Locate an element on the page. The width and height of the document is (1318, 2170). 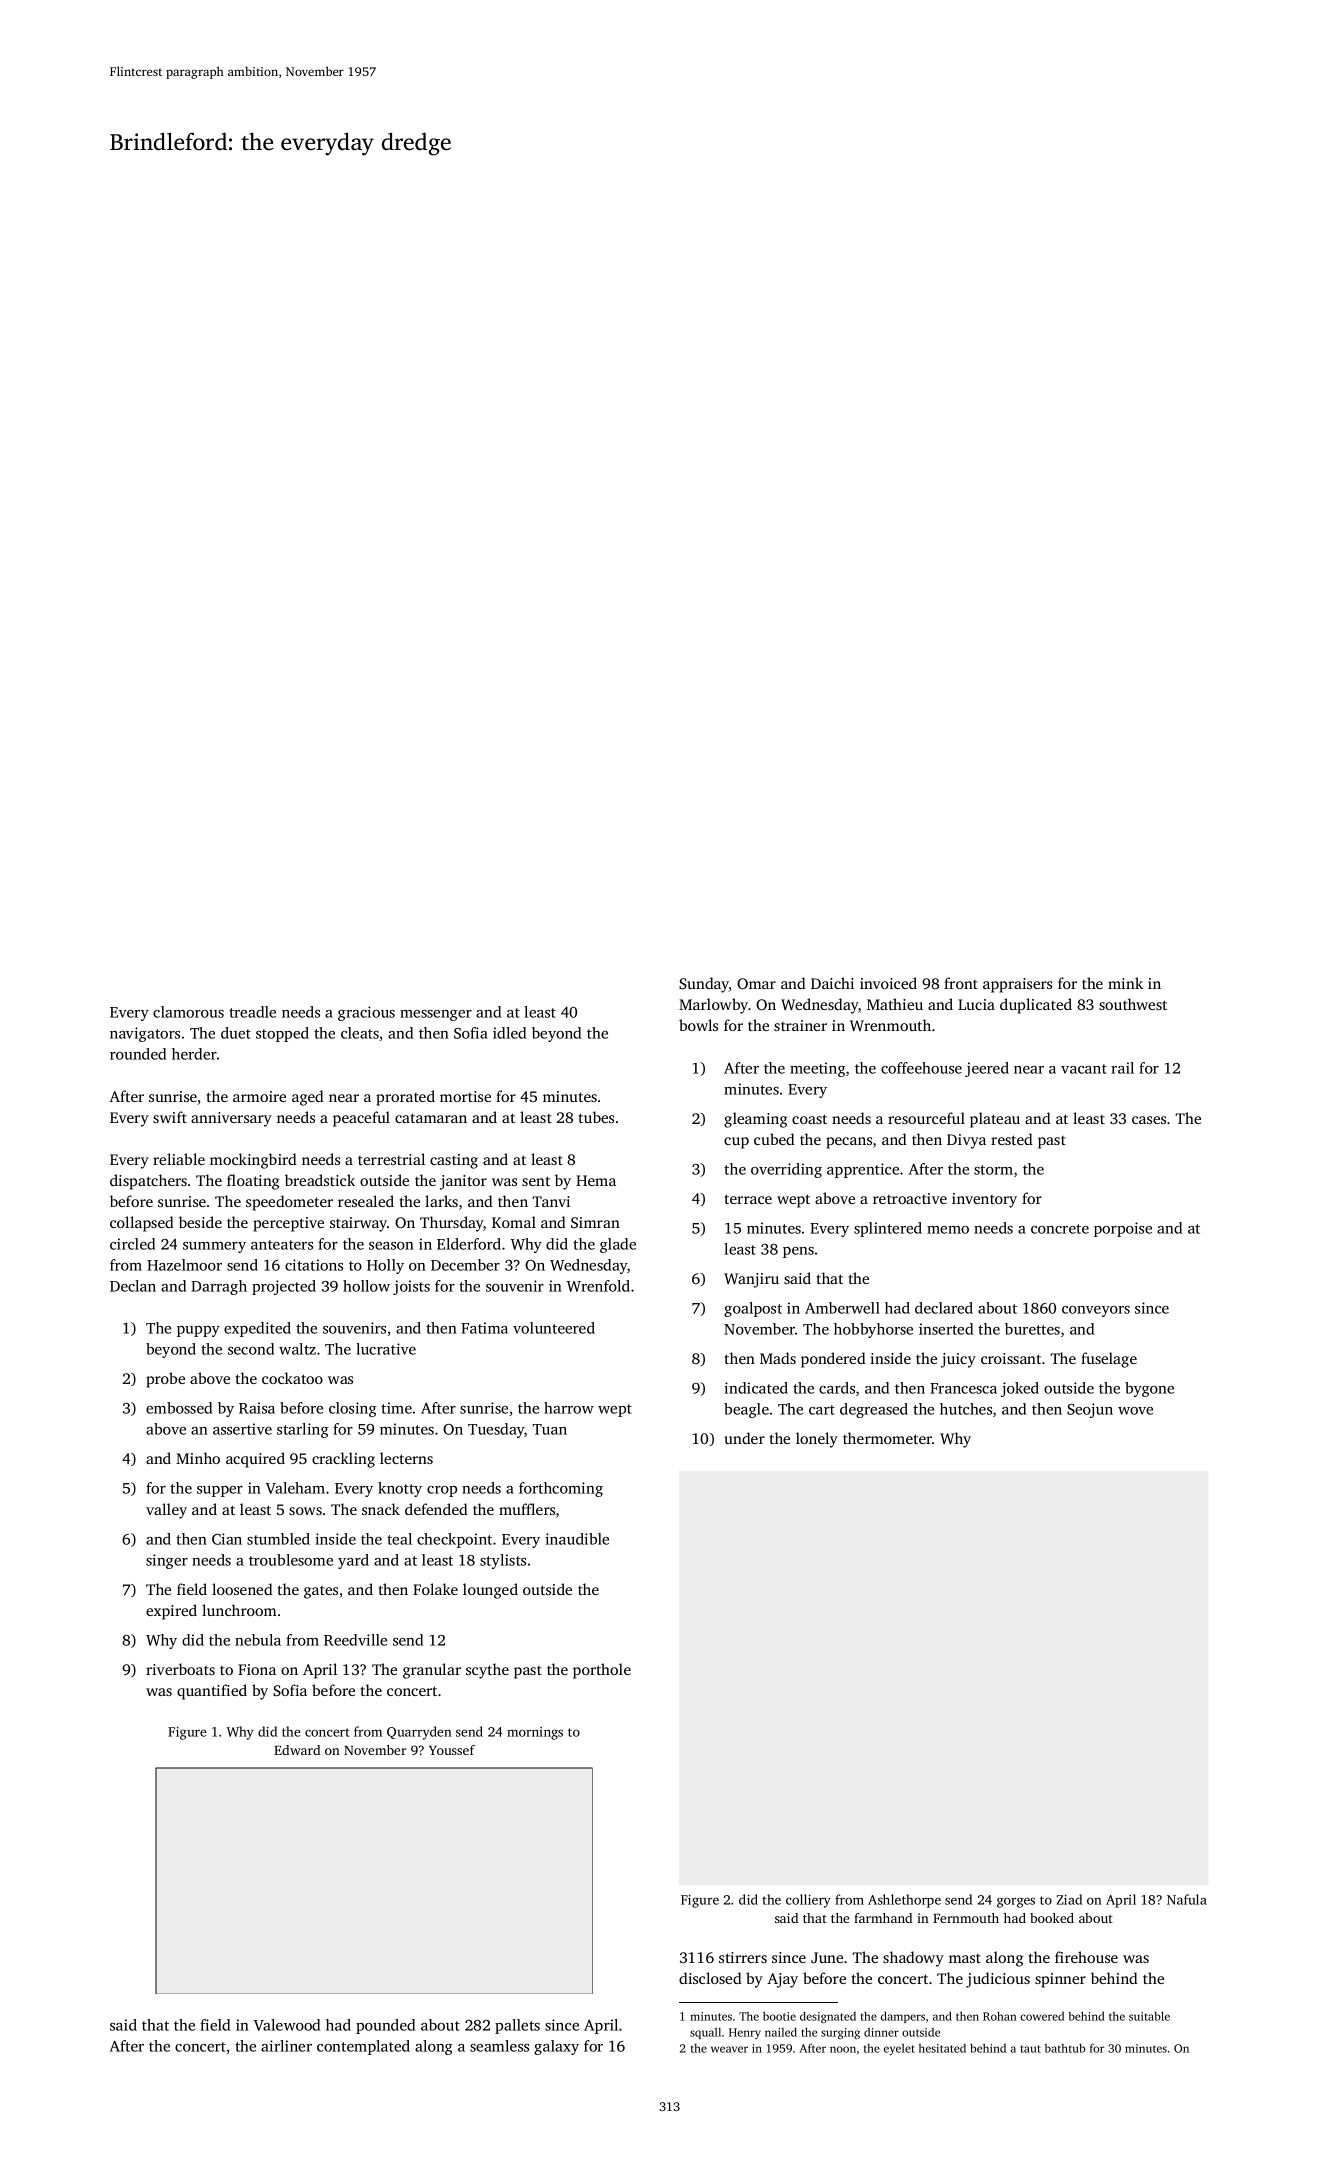
Valewood is located at coordinates (287, 2025).
